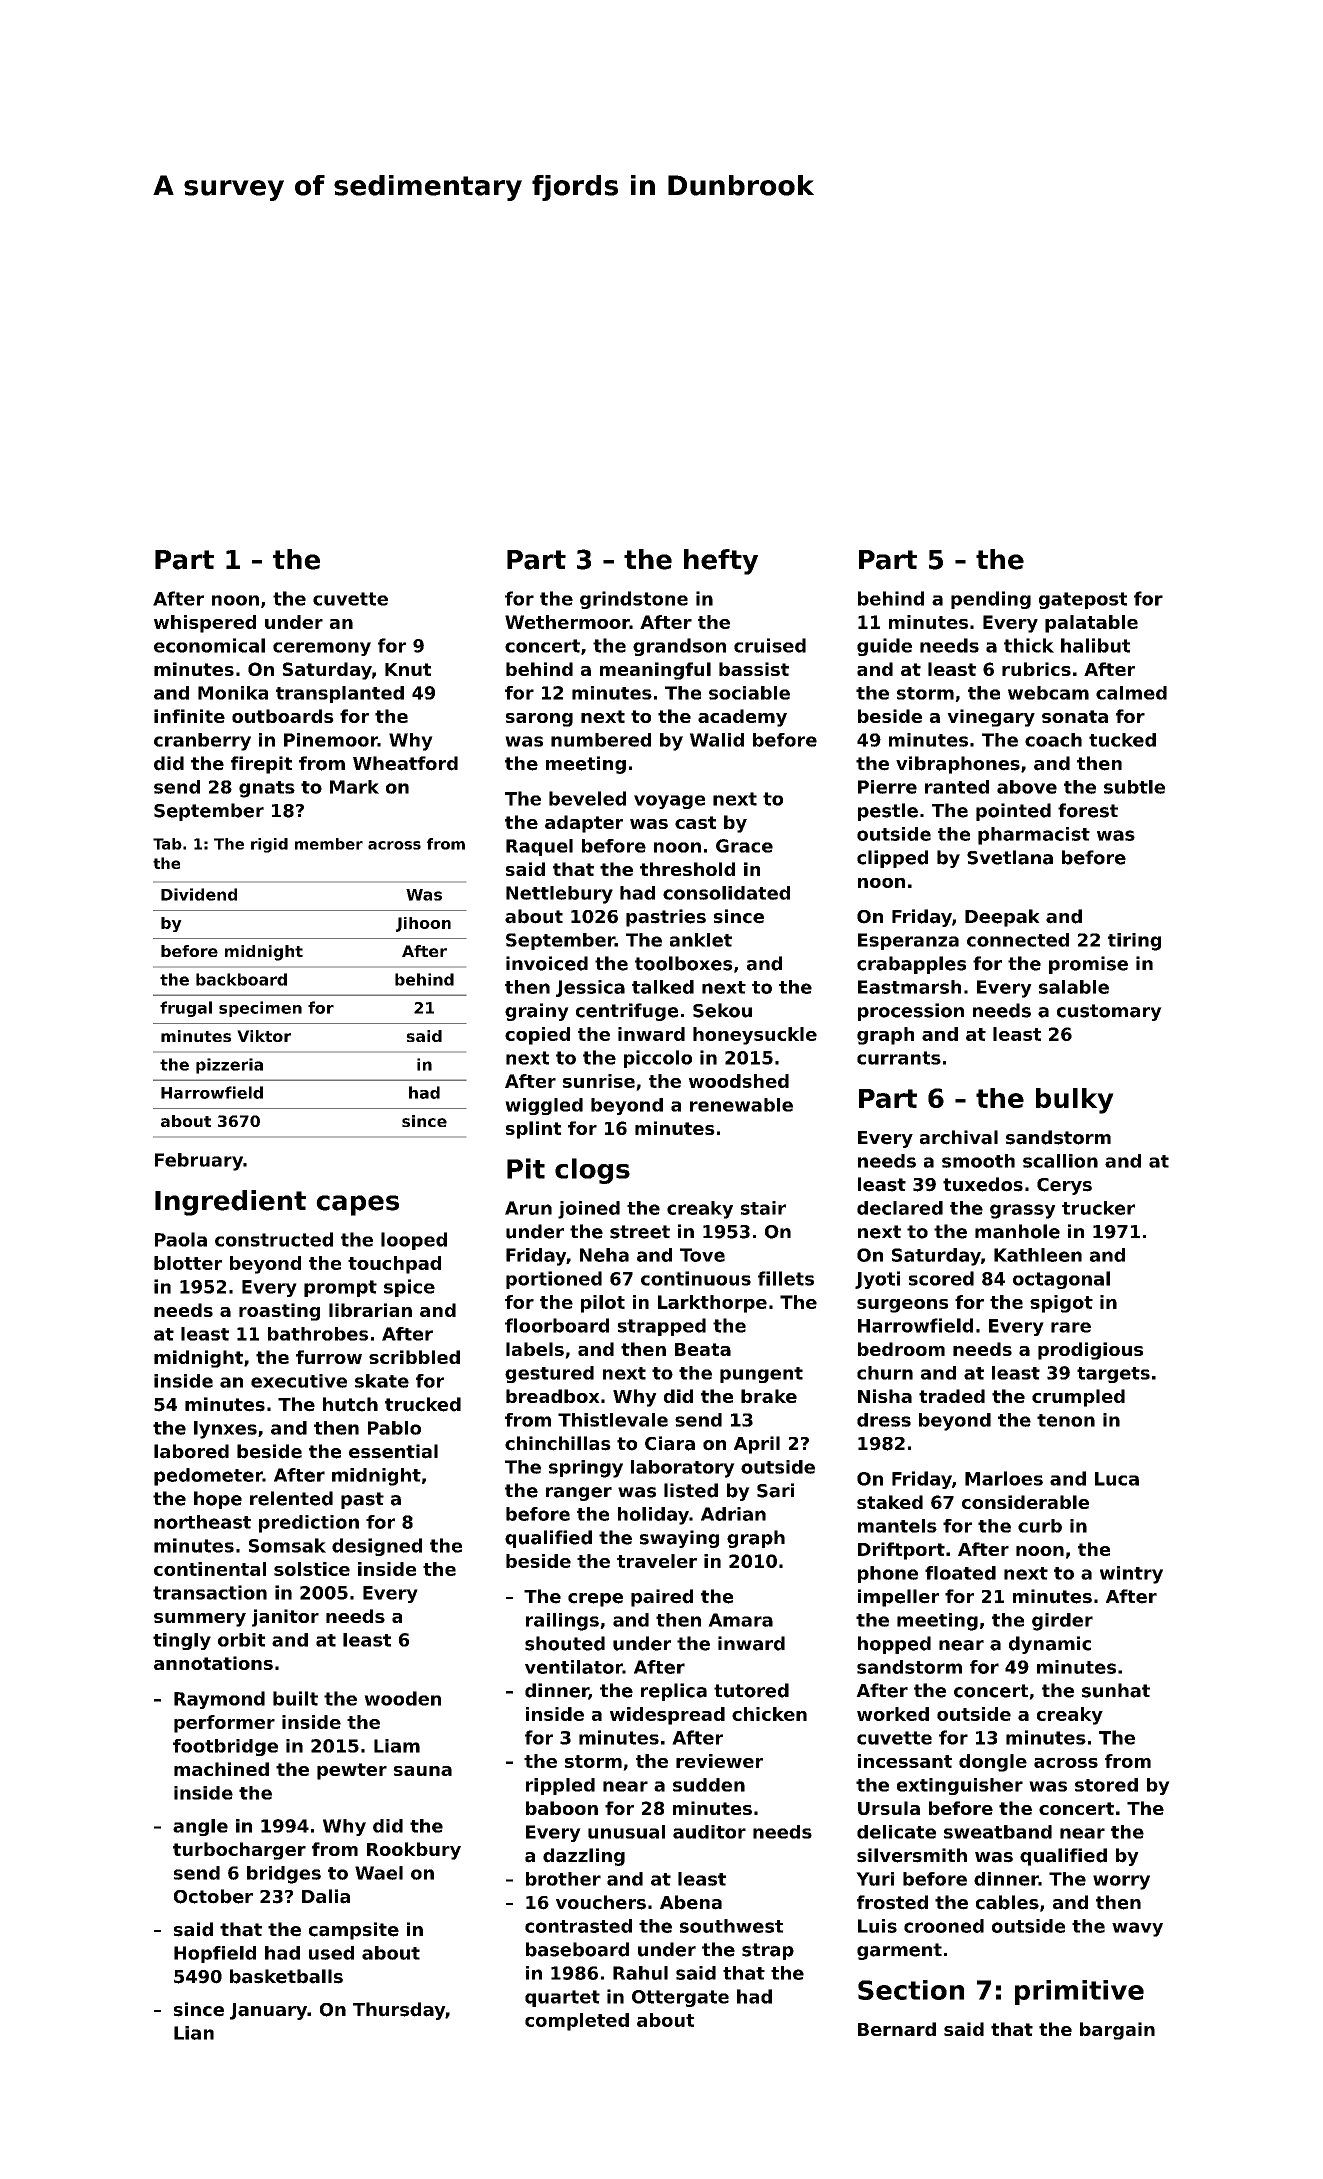 Image resolution: width=1323 pixels, height=2179 pixels. What do you see at coordinates (912, 1855) in the page?
I see `silversmith` at bounding box center [912, 1855].
